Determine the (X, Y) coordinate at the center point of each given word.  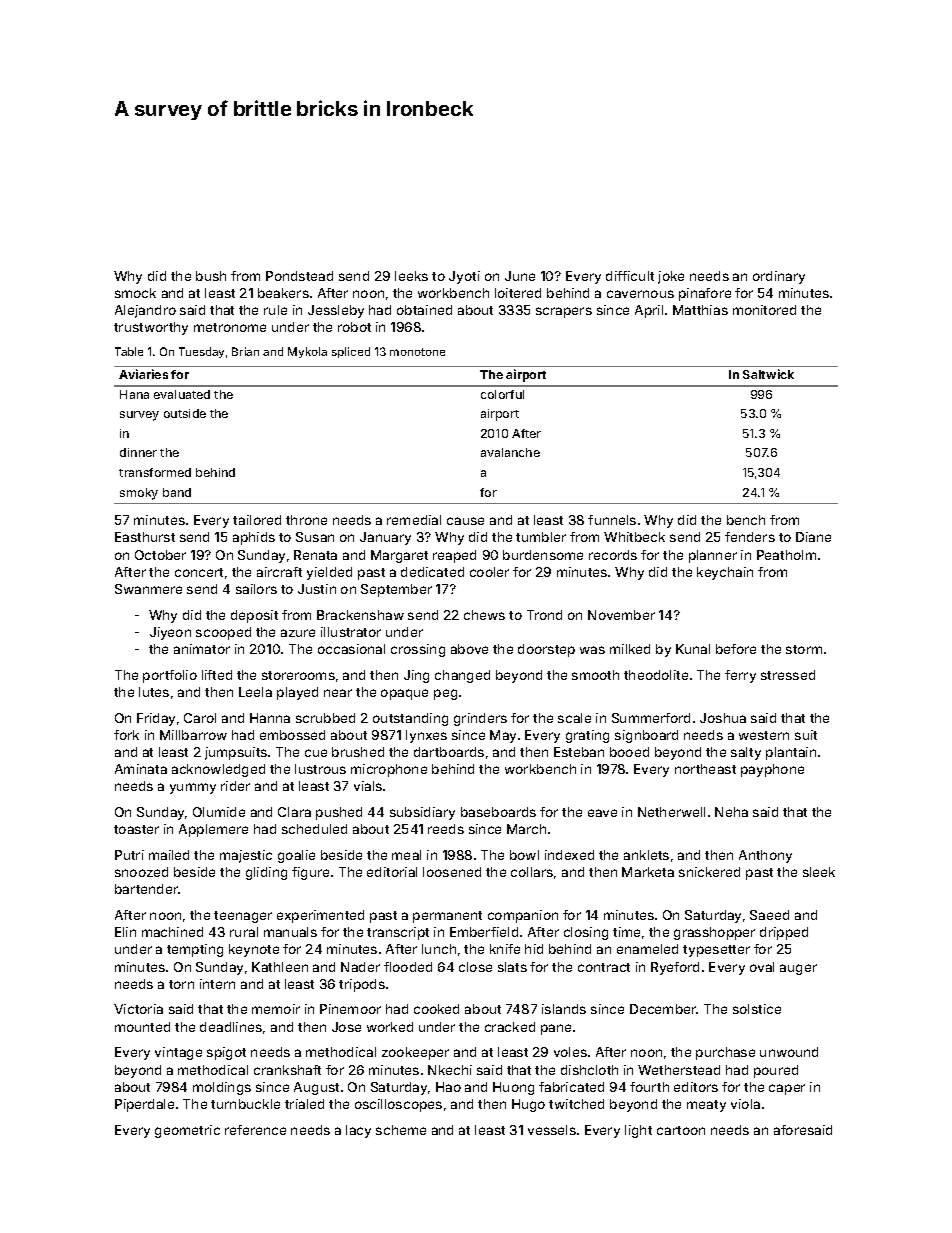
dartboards (449, 752)
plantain (791, 753)
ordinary (779, 277)
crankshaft (287, 1070)
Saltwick (768, 374)
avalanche (510, 452)
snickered (709, 872)
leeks (411, 276)
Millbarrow (193, 735)
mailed (169, 855)
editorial (392, 872)
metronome (230, 327)
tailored (257, 520)
